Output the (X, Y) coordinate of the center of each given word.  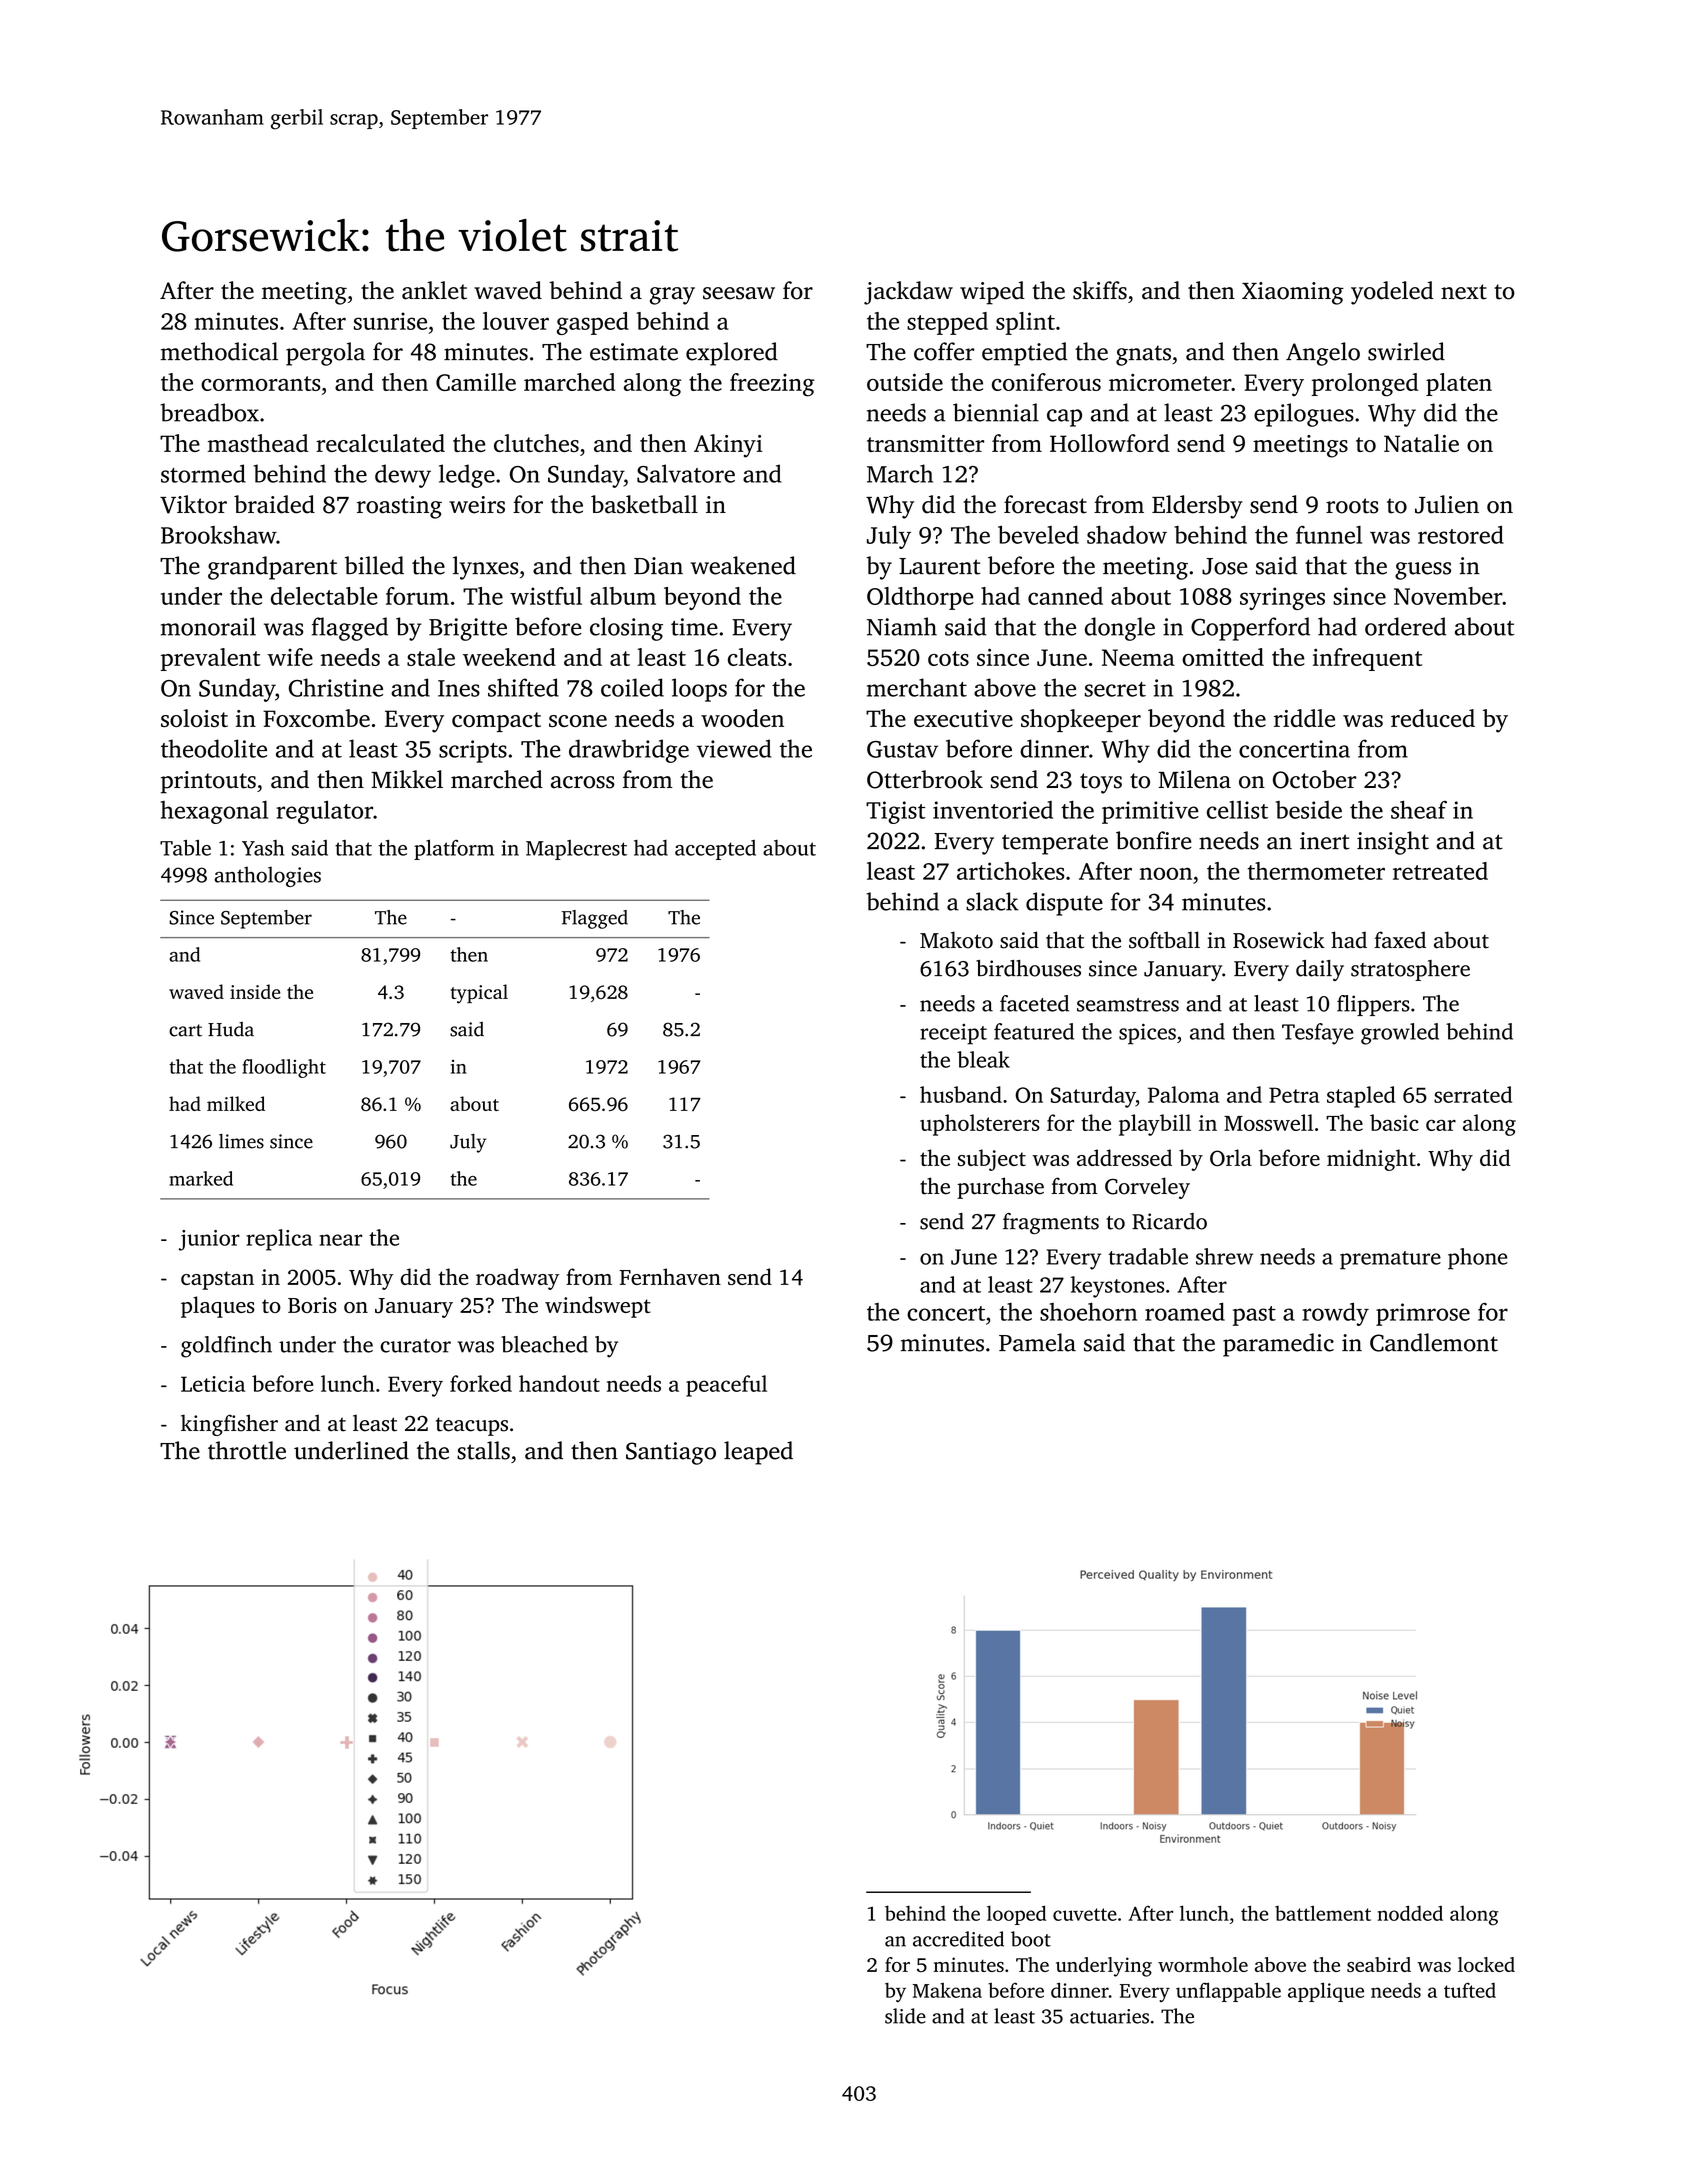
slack (992, 901)
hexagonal (214, 812)
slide (905, 2016)
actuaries (1109, 2016)
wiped (992, 293)
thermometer (1316, 871)
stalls (483, 1450)
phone (1478, 1259)
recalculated (380, 443)
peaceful (726, 1386)
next (1464, 292)
